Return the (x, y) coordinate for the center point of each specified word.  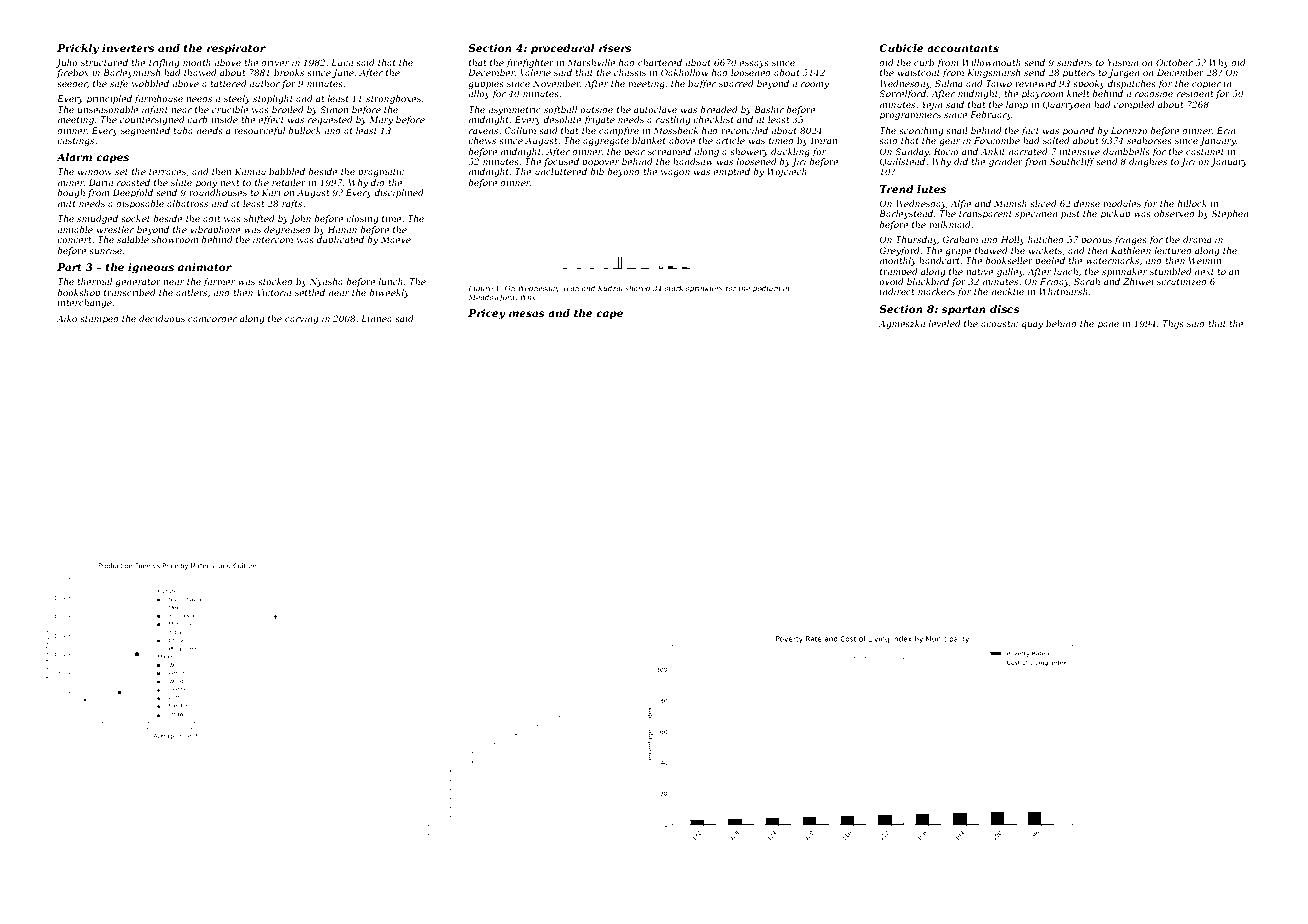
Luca (342, 62)
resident (1195, 93)
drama (1197, 239)
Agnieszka (902, 324)
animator (205, 267)
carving (301, 319)
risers (615, 48)
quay (1032, 325)
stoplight (273, 99)
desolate (563, 119)
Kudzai (610, 288)
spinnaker (1125, 272)
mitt (67, 203)
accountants (963, 48)
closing (362, 219)
